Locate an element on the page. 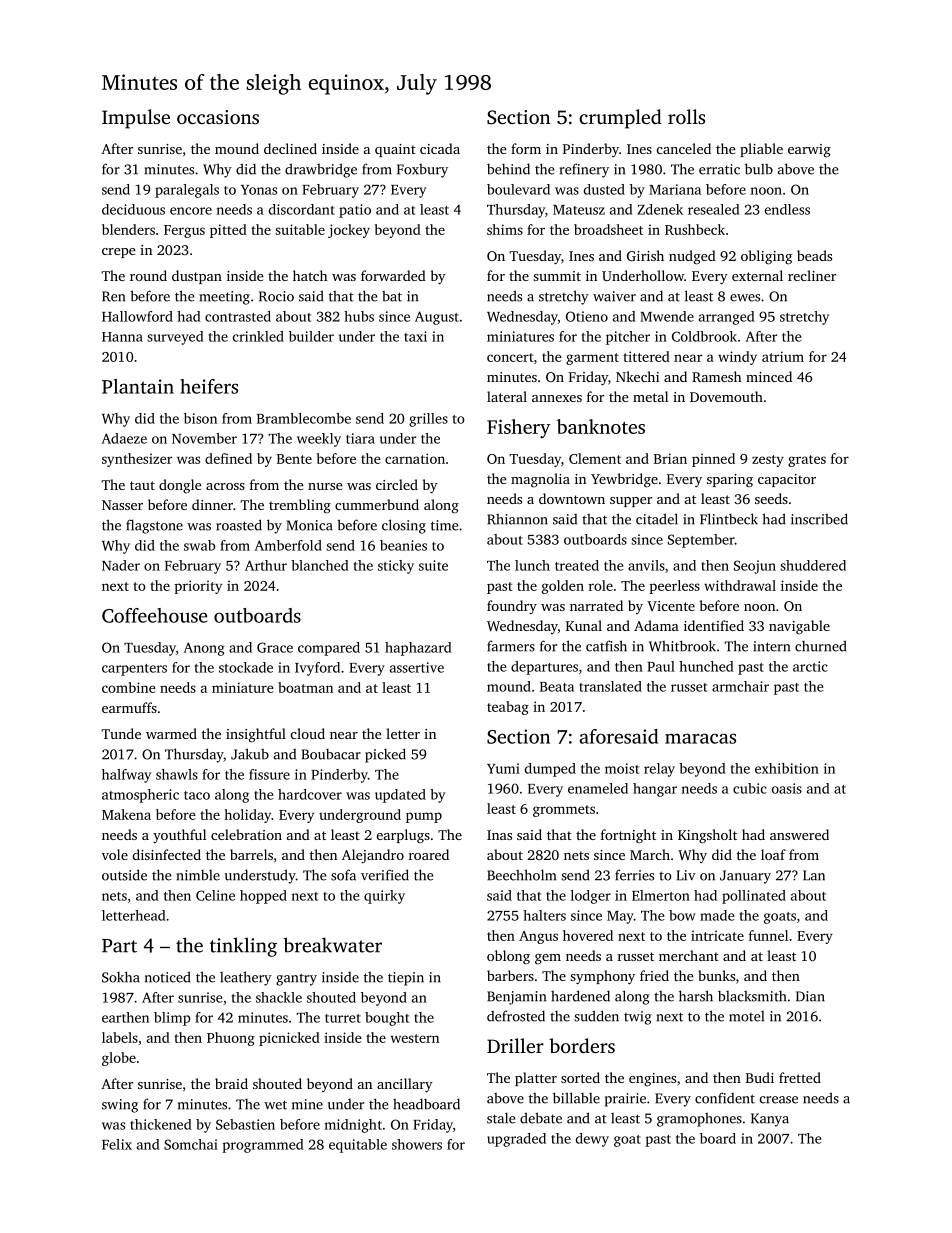  Somchai is located at coordinates (191, 1144).
